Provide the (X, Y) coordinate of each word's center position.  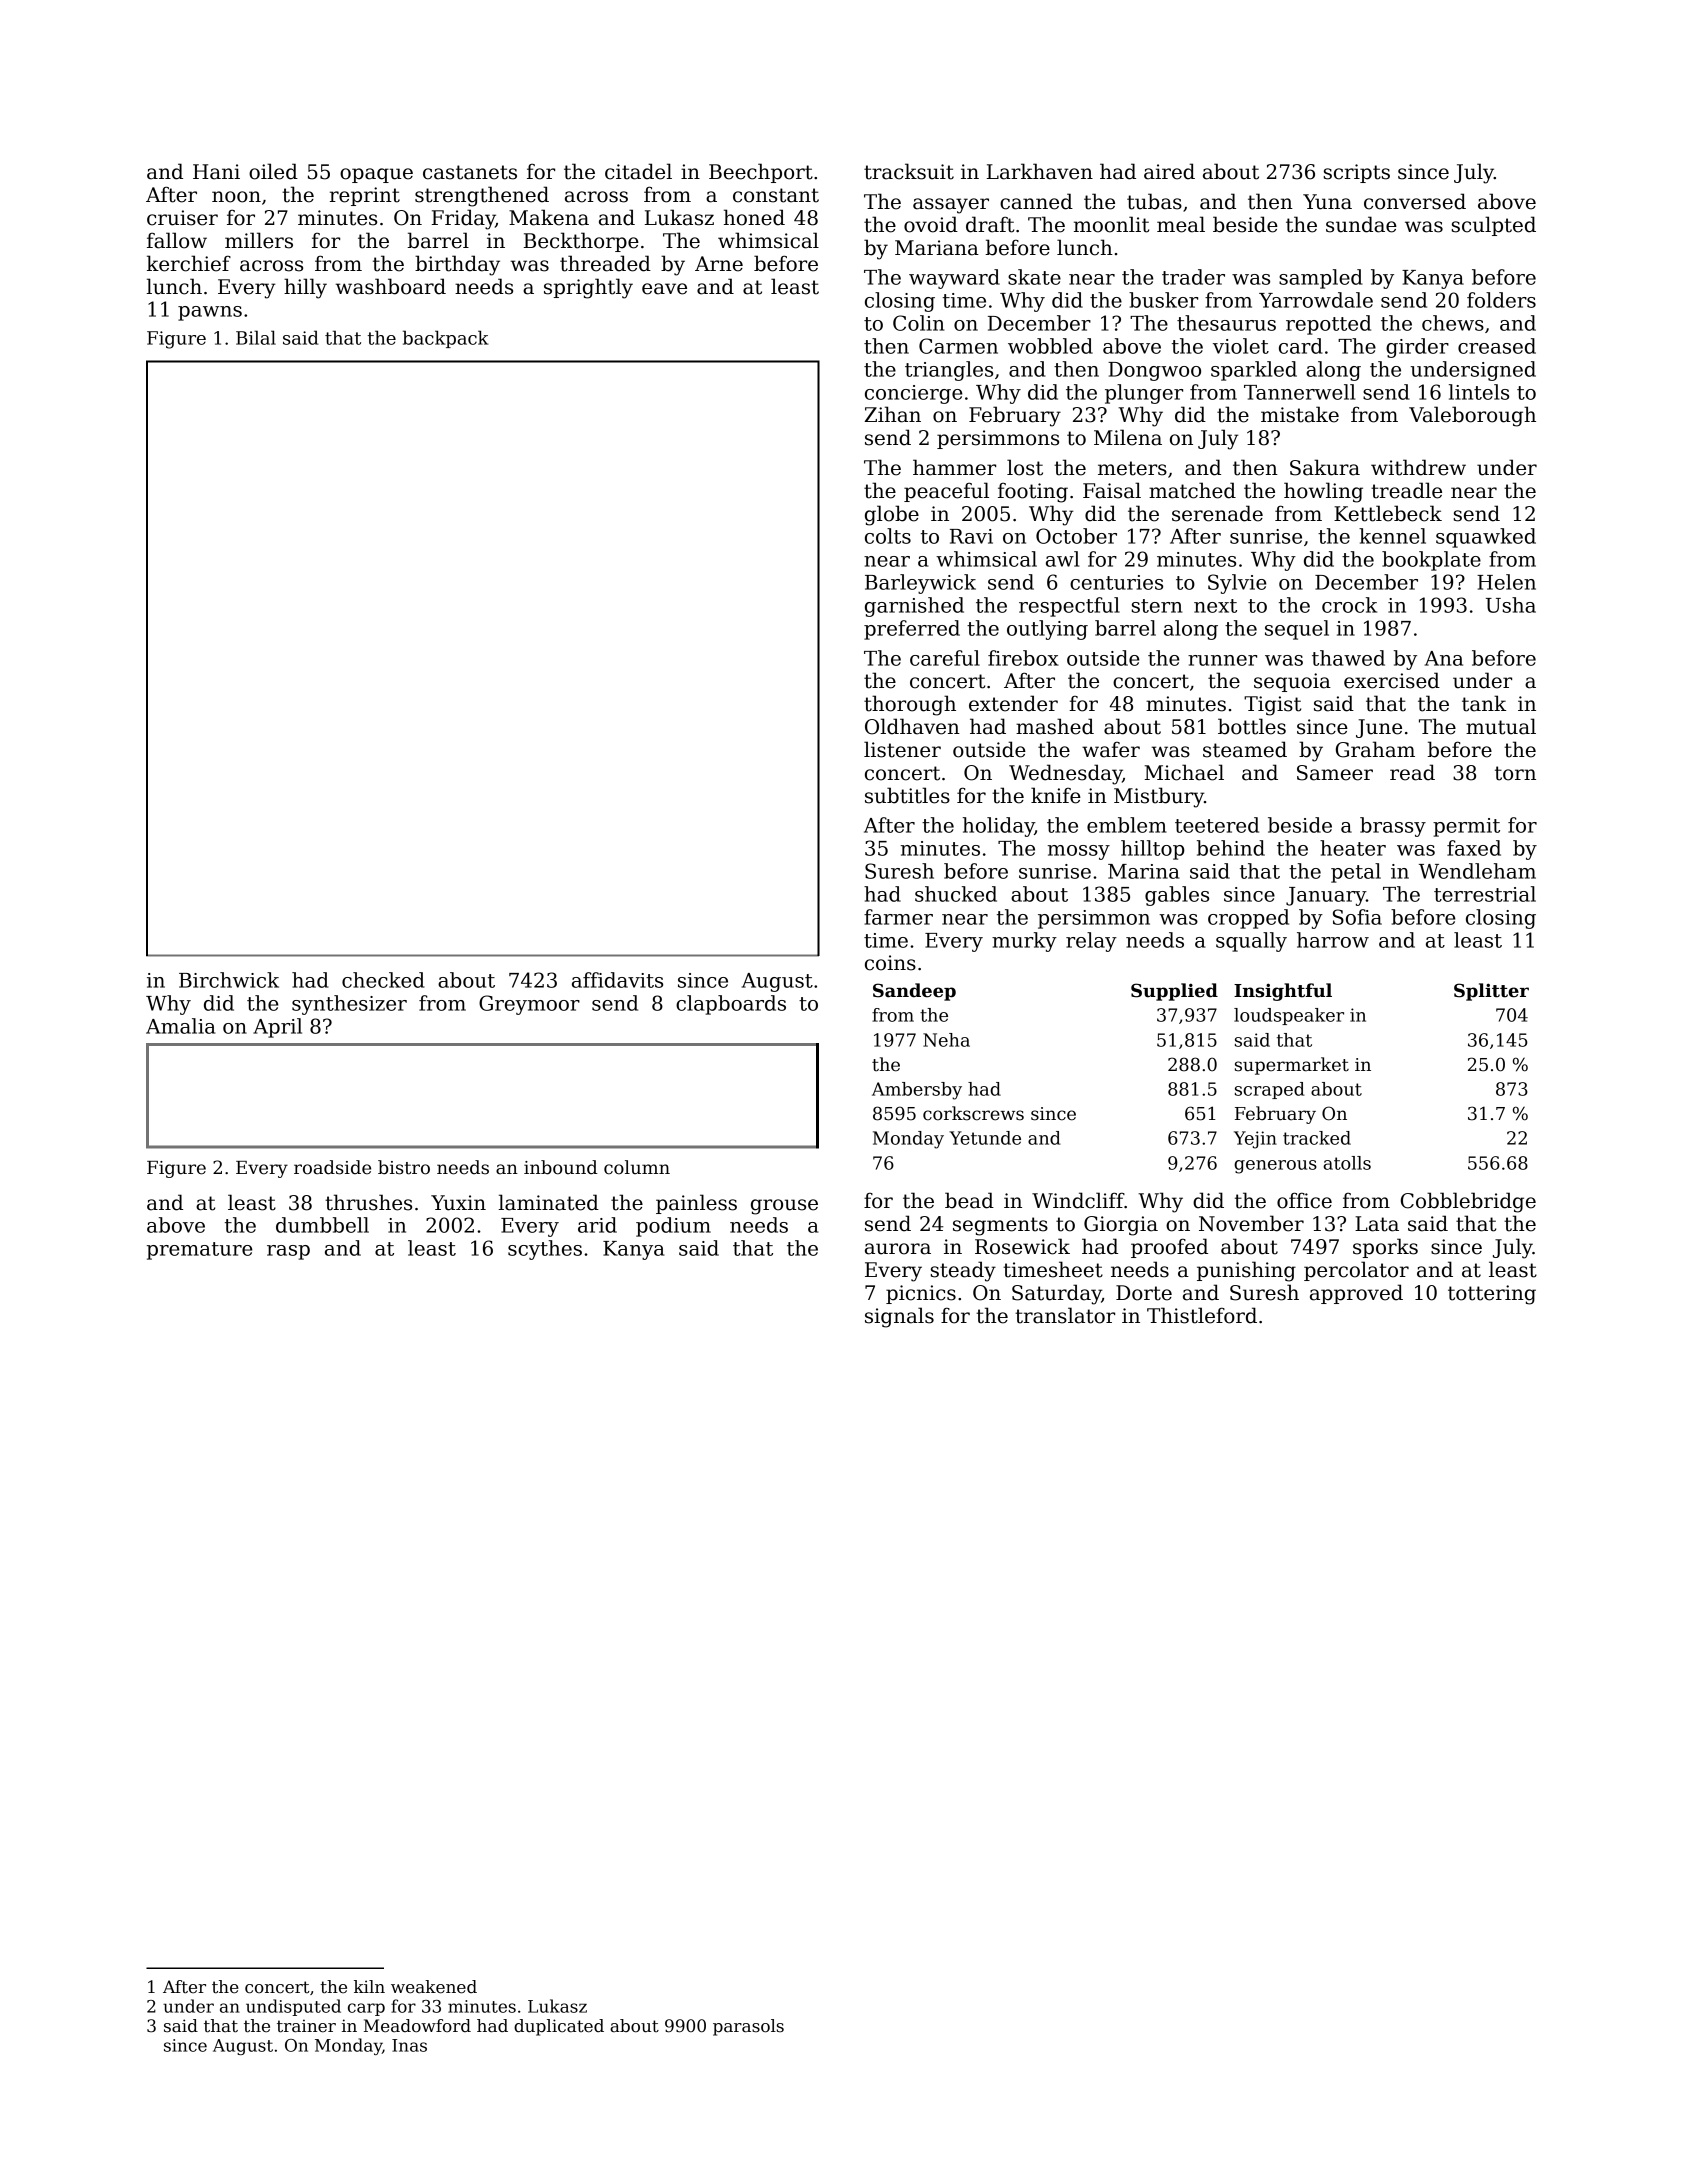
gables (1177, 896)
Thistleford (1202, 1315)
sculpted (1494, 226)
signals (899, 1317)
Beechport (761, 173)
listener (902, 749)
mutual (1501, 726)
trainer (306, 2026)
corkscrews (973, 1113)
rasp (288, 1252)
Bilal (256, 337)
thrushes (368, 1202)
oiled (273, 171)
